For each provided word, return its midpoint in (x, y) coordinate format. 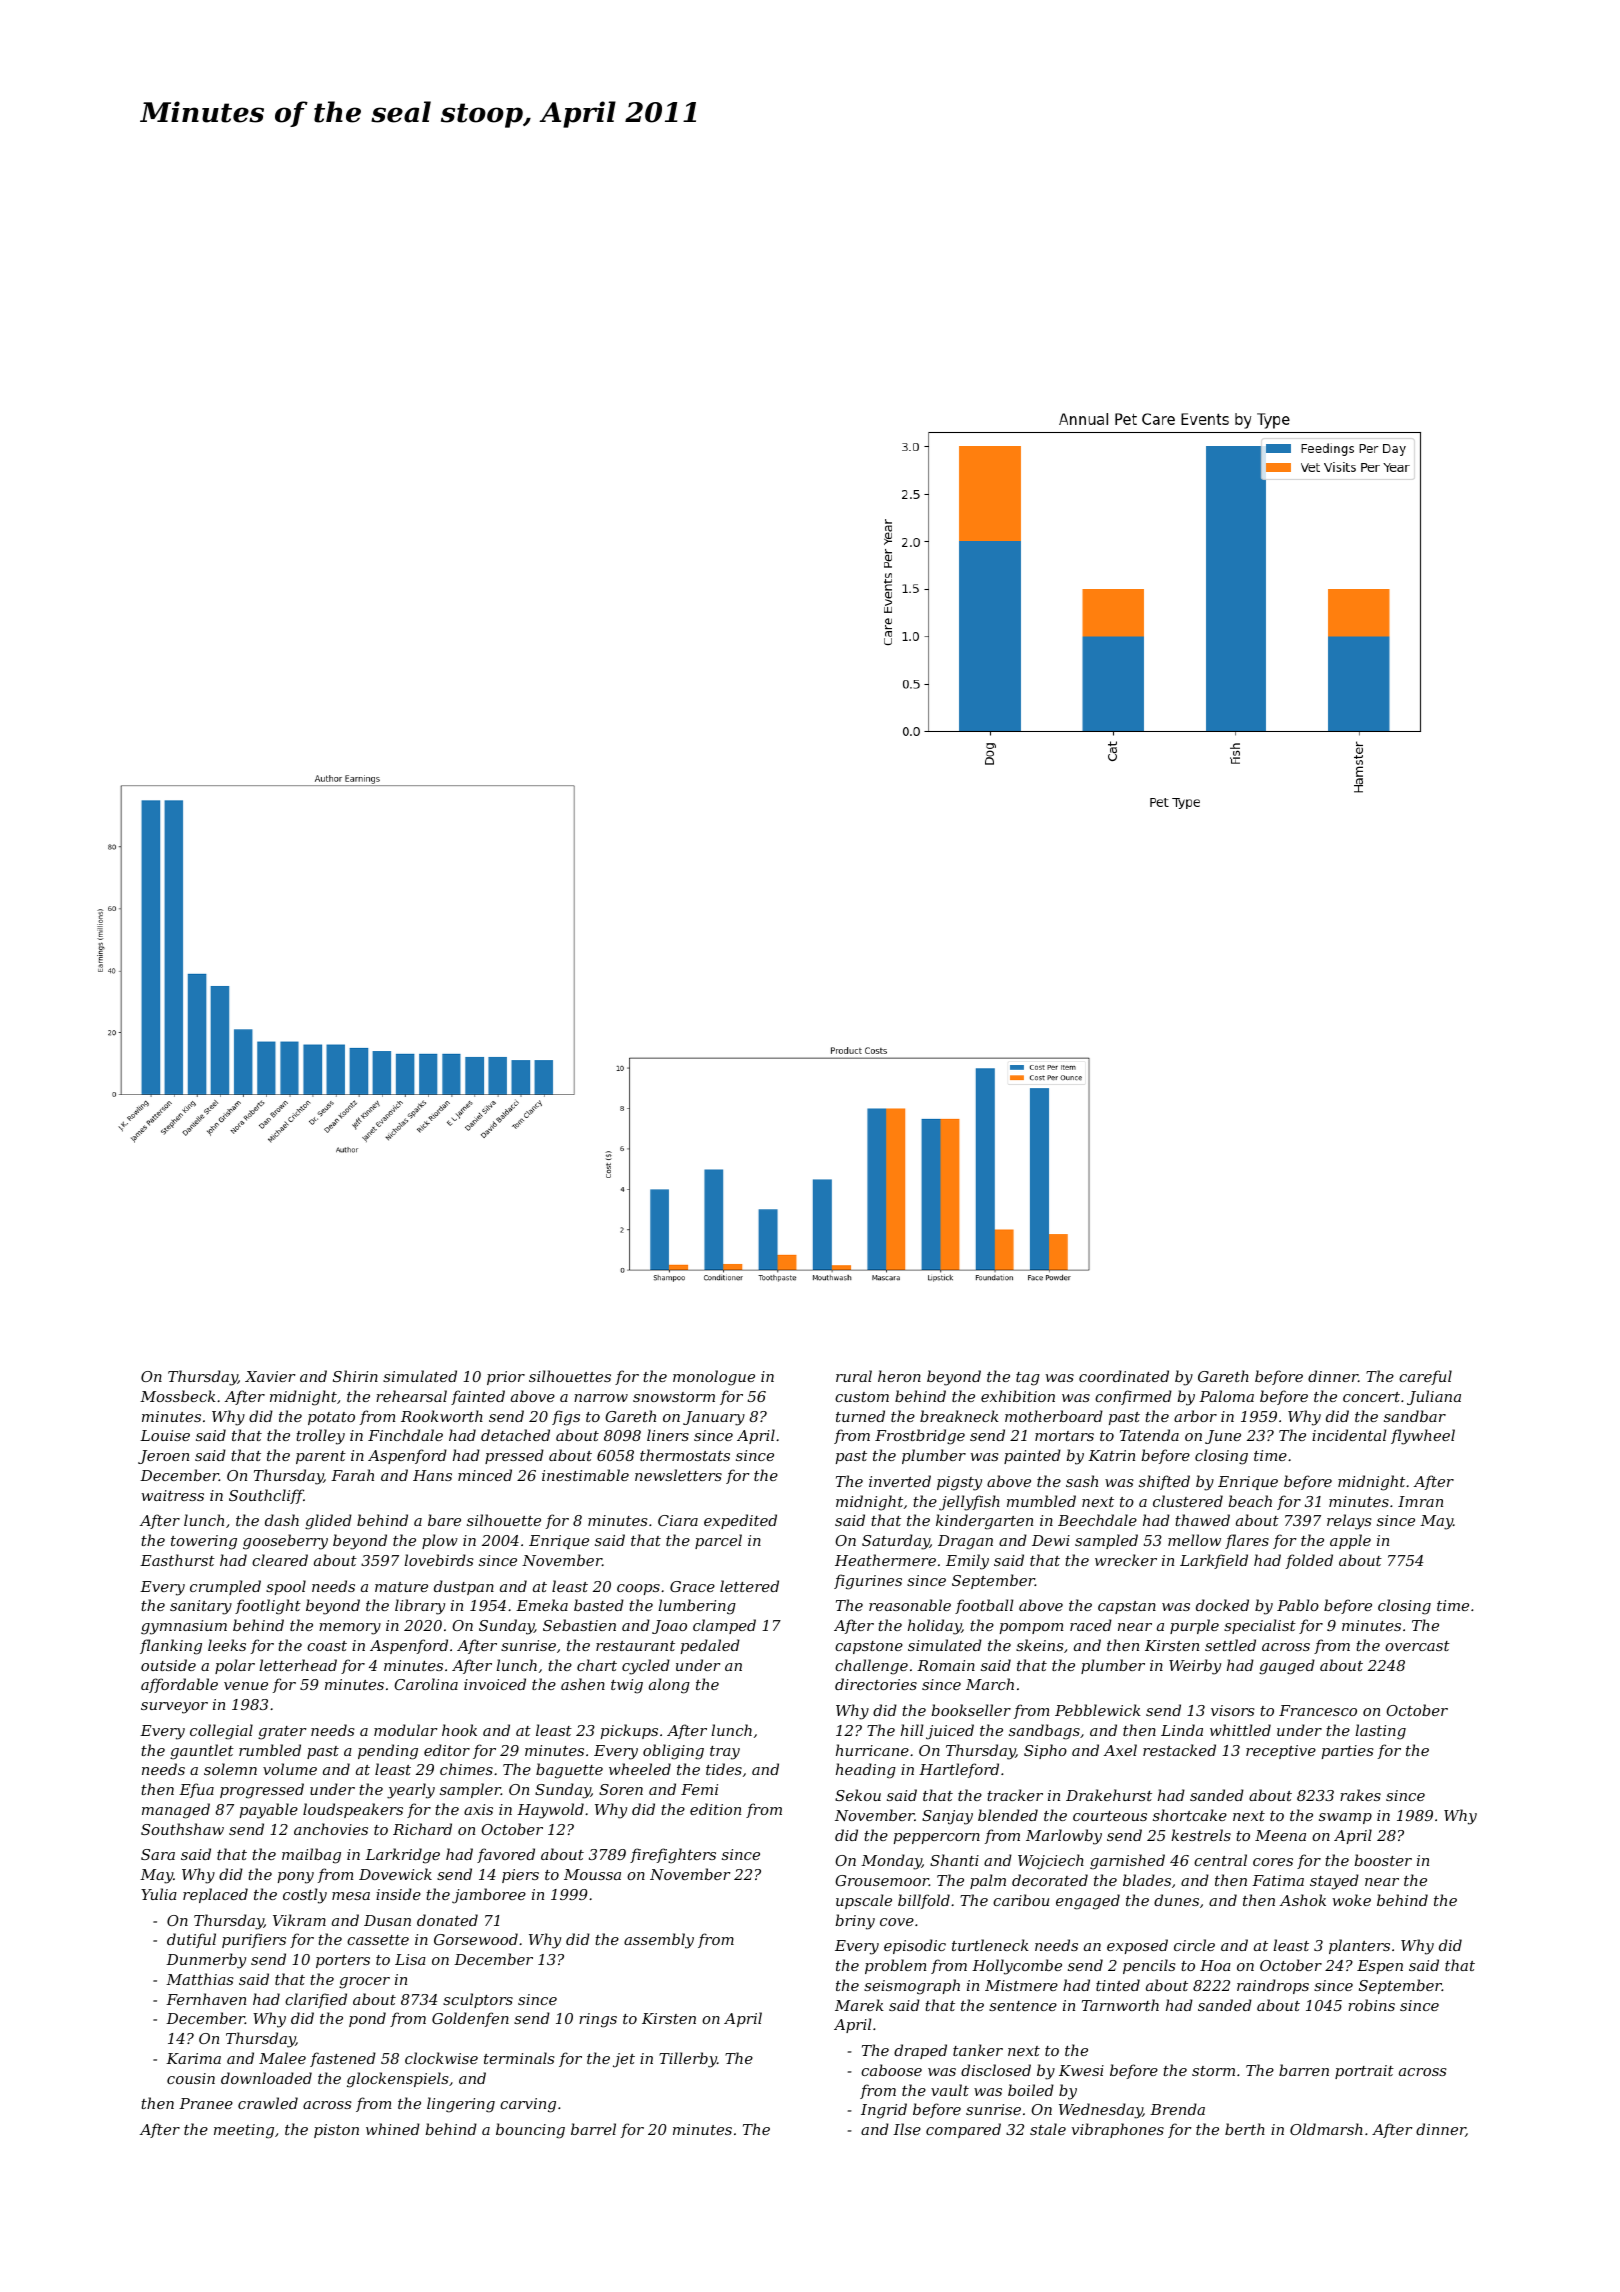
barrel (593, 2129)
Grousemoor (882, 1880)
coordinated (1124, 1376)
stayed (1334, 1882)
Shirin (355, 1376)
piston (336, 2131)
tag (1028, 1379)
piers (520, 1876)
